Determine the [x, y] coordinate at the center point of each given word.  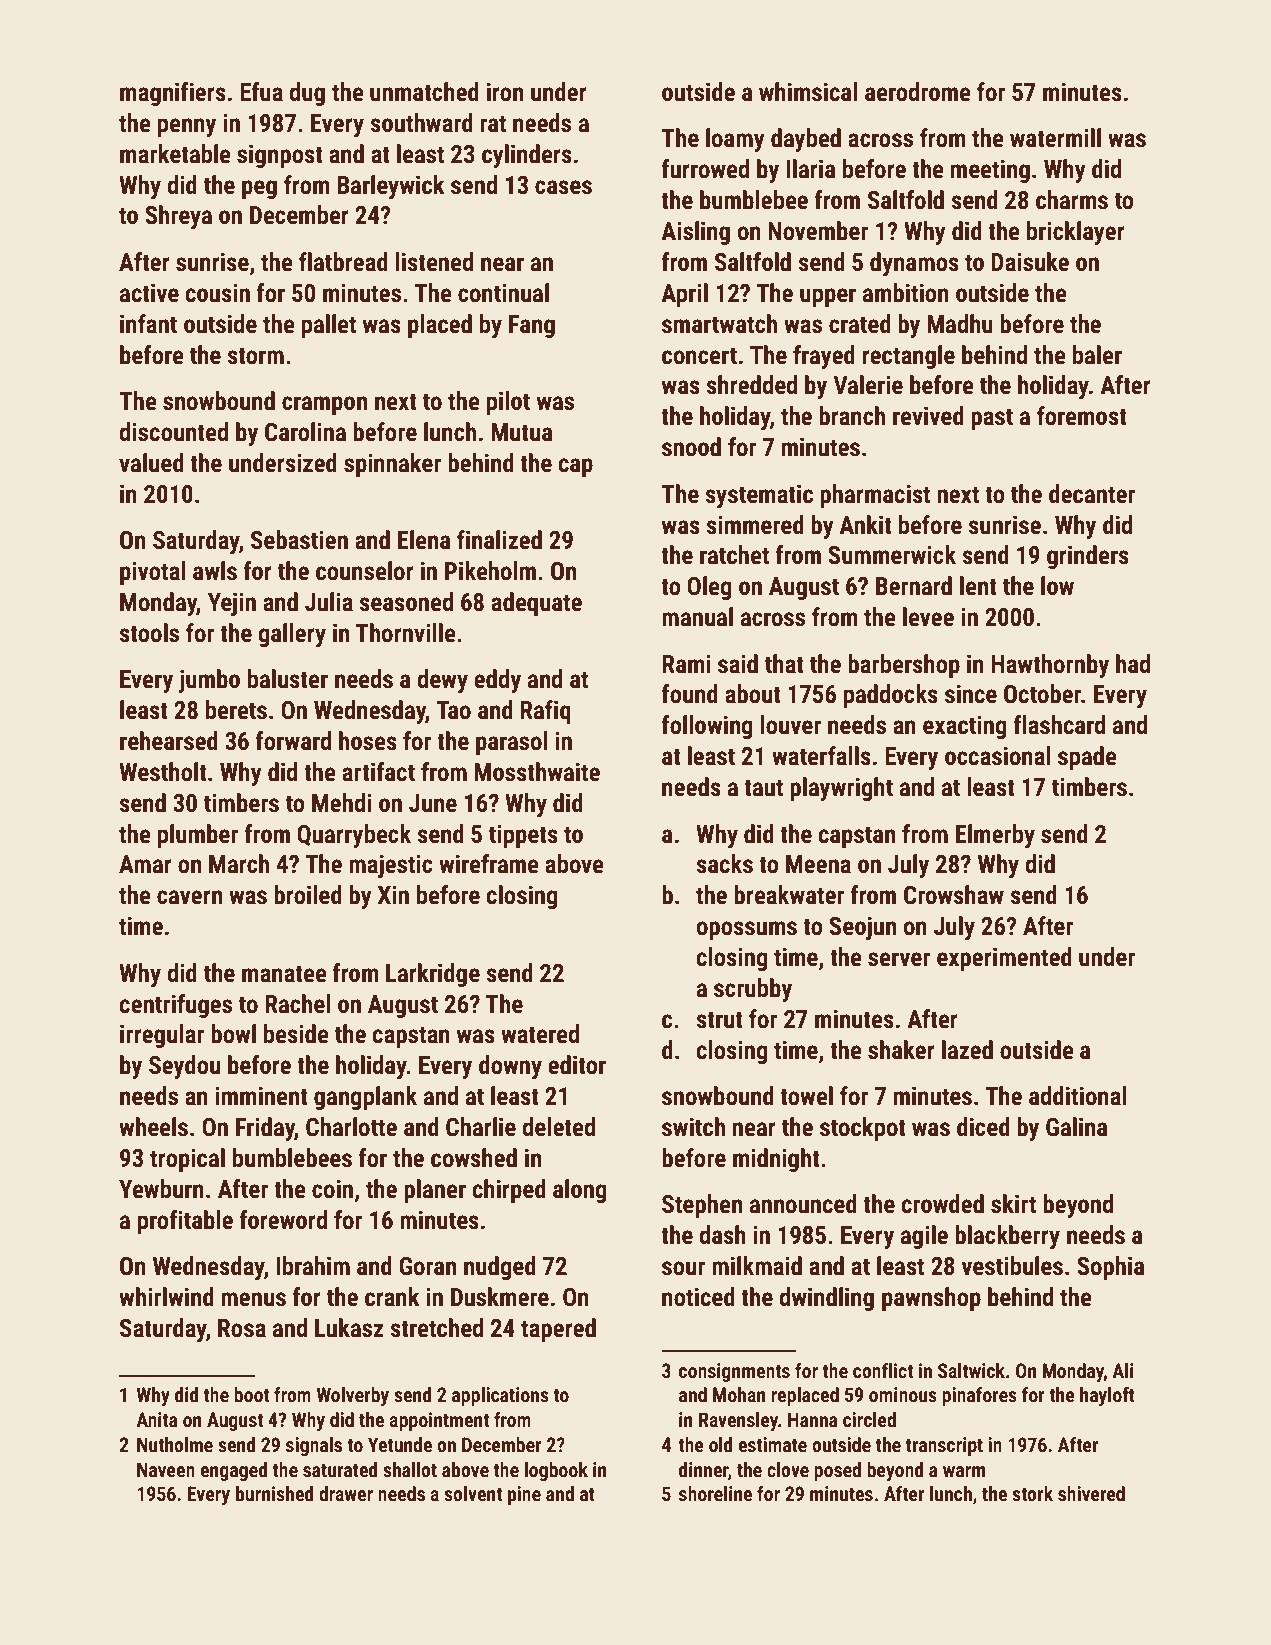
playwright [841, 789]
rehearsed [169, 741]
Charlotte [351, 1127]
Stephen [702, 1206]
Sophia [1110, 1268]
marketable [175, 154]
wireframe [489, 864]
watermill [1055, 138]
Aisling [695, 233]
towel [806, 1096]
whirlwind [166, 1297]
